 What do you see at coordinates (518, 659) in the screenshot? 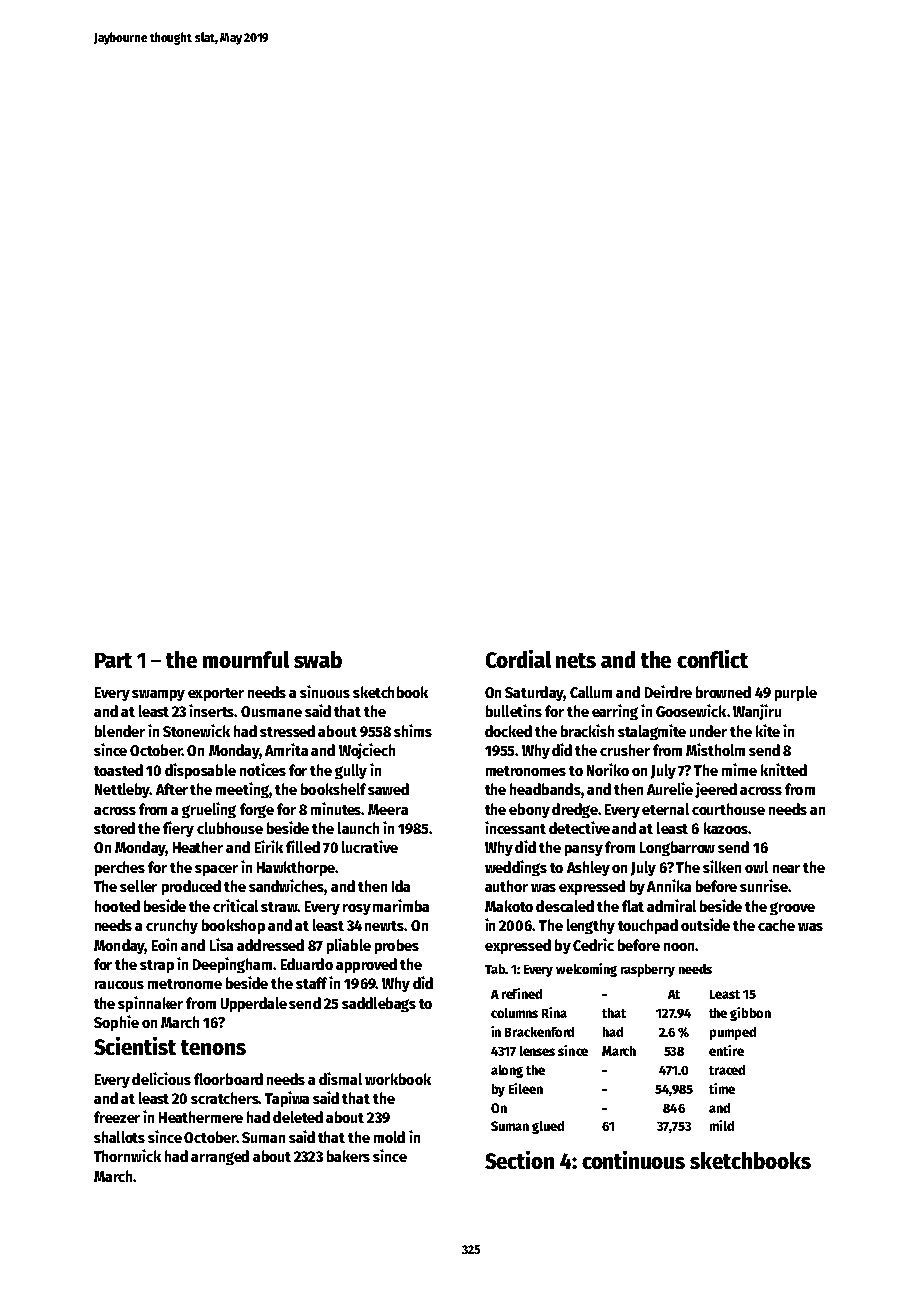
I see `Cordial` at bounding box center [518, 659].
